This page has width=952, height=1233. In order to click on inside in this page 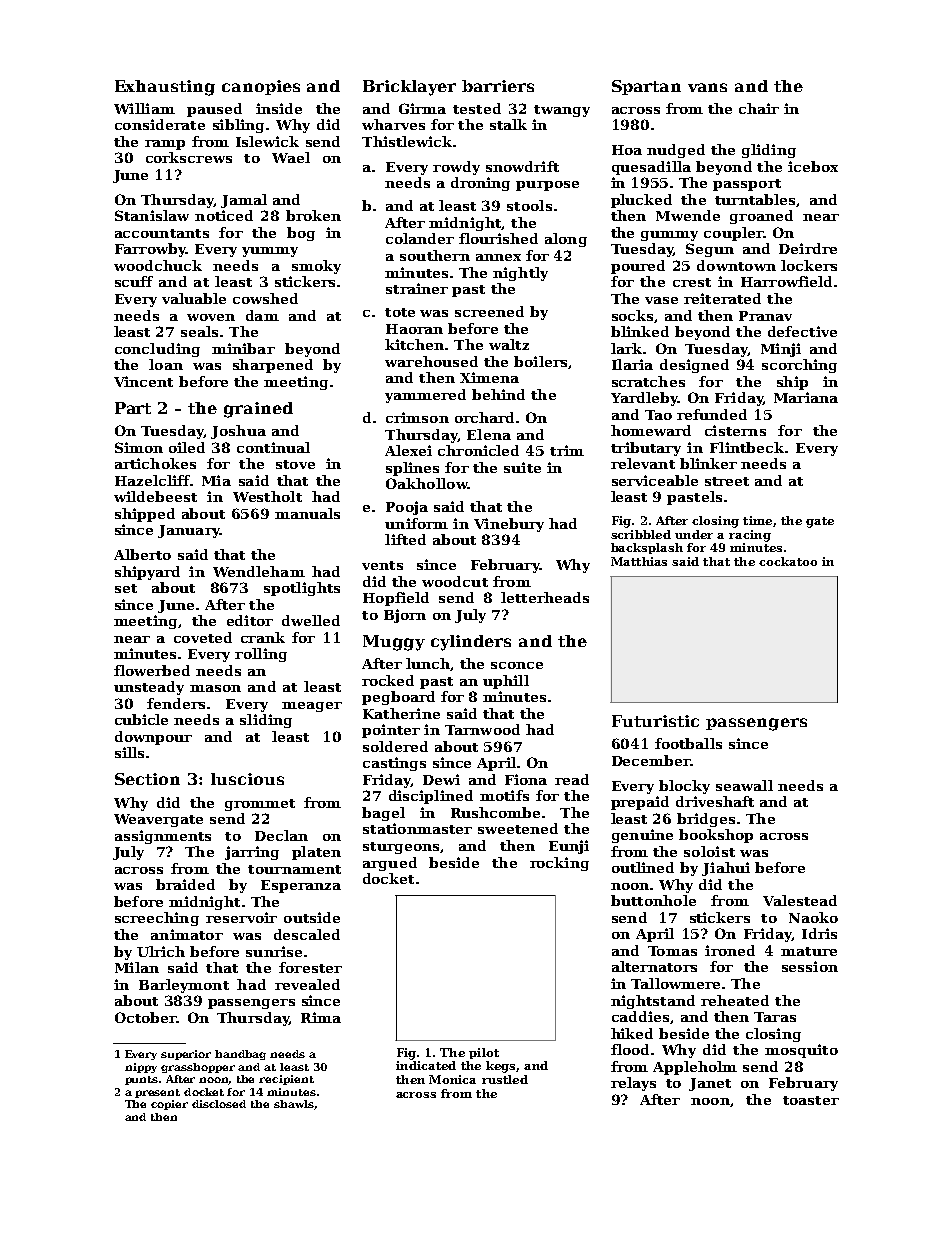, I will do `click(279, 108)`.
